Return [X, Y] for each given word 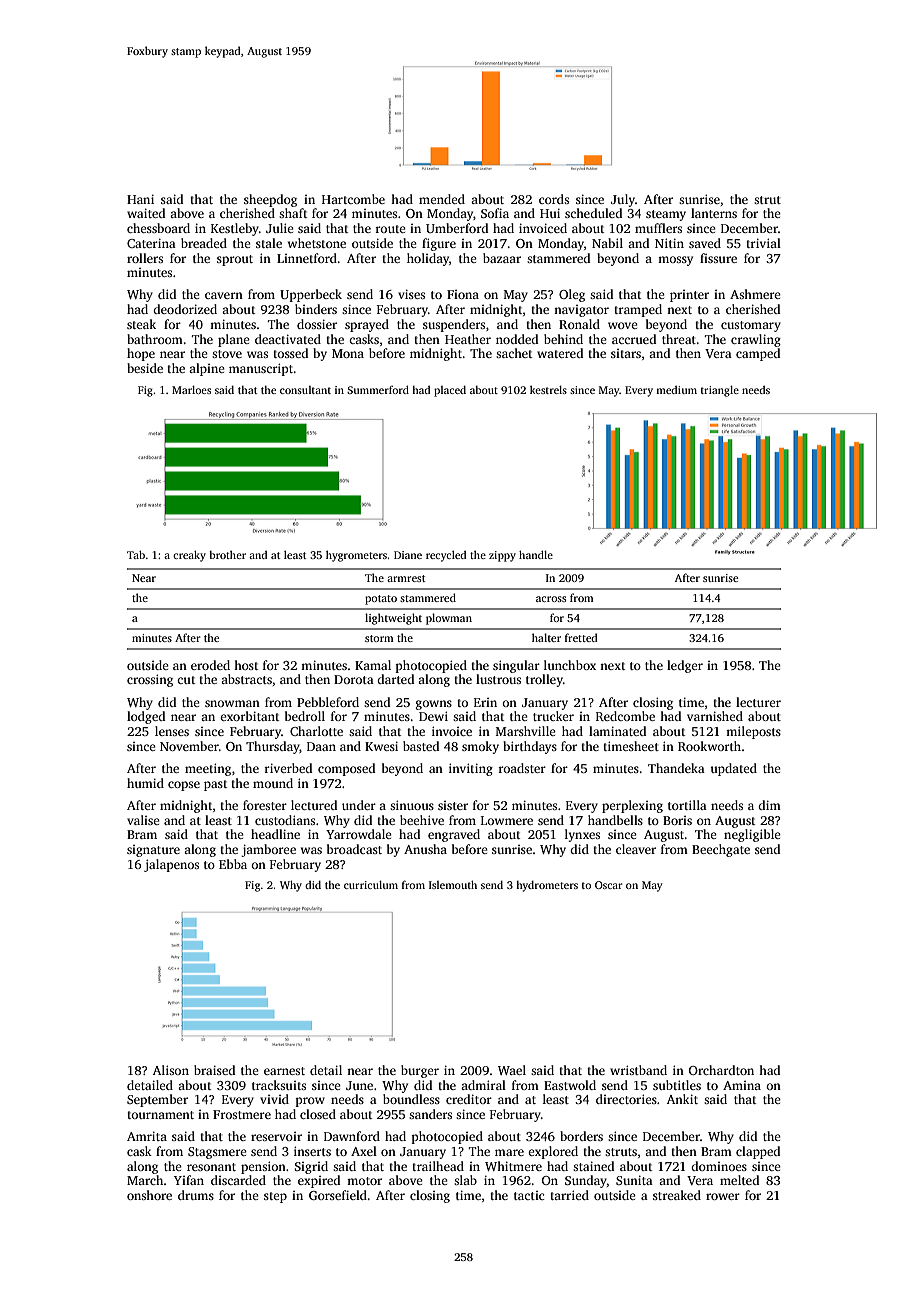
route [390, 229]
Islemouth [453, 884]
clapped [758, 1152]
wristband [638, 1070]
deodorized [185, 309]
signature [153, 851]
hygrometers [356, 556]
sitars [626, 353]
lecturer [758, 702]
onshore [149, 1195]
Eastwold [570, 1085]
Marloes [191, 390]
